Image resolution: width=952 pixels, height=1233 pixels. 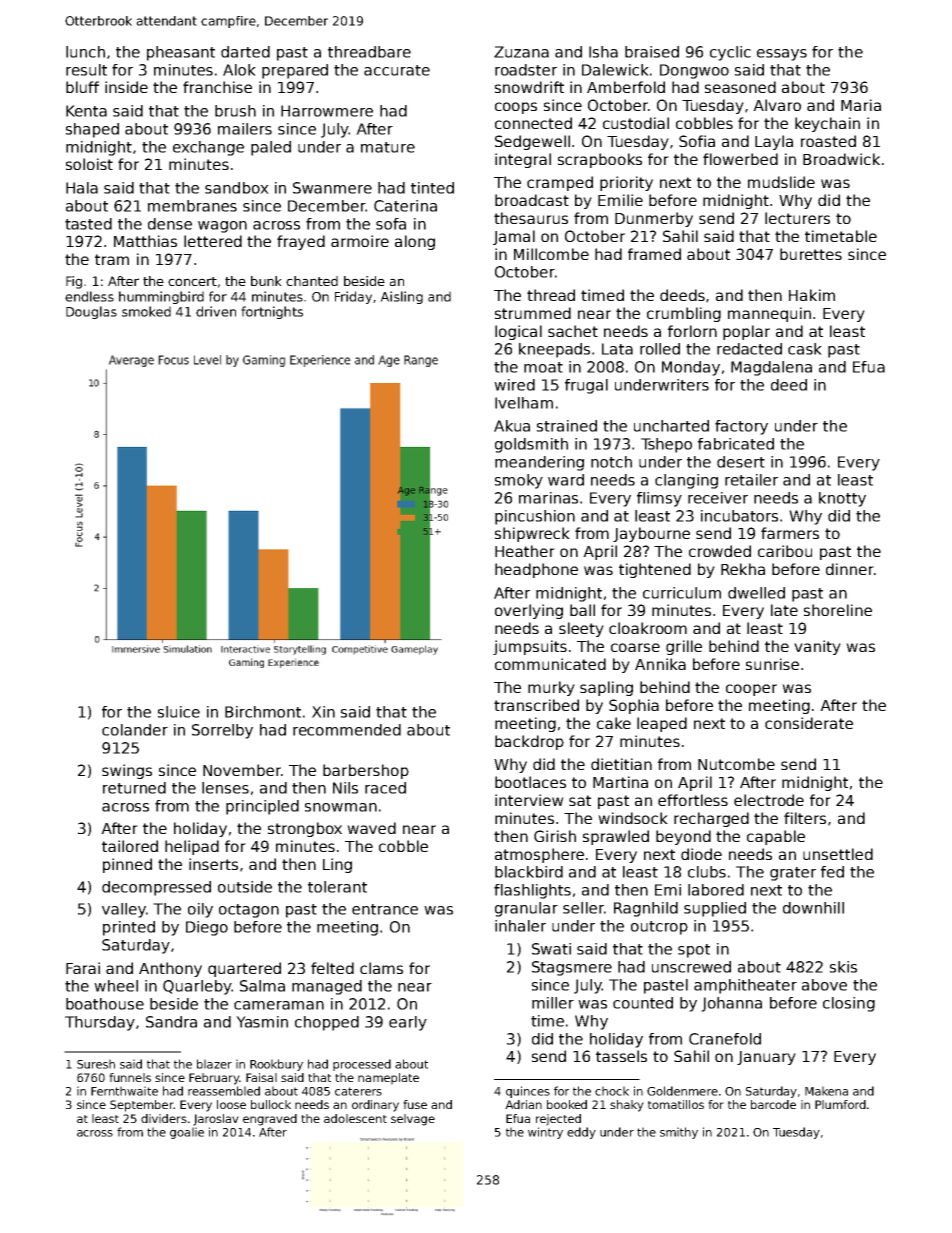 I want to click on blazer, so click(x=214, y=1064).
